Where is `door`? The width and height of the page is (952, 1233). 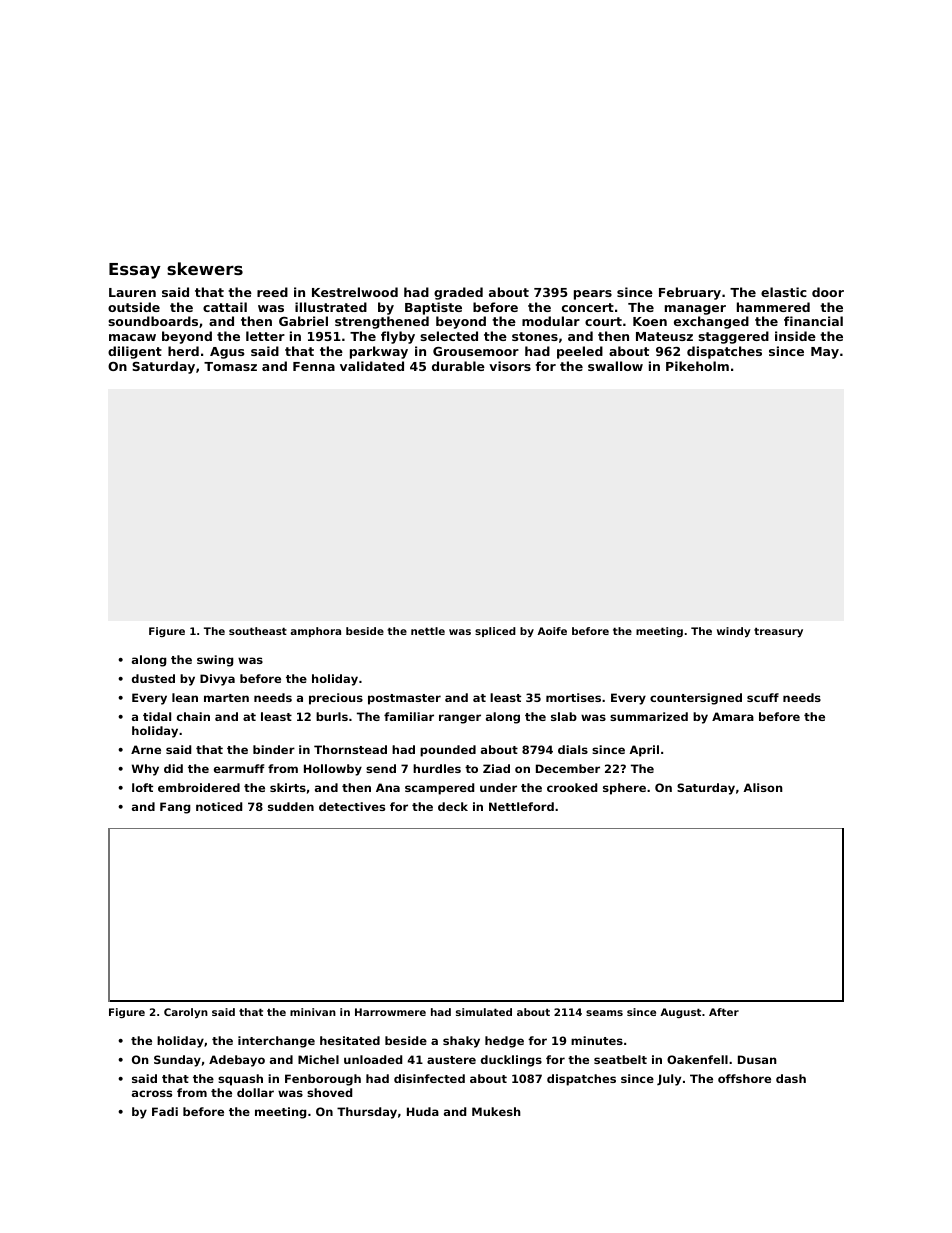 door is located at coordinates (828, 292).
